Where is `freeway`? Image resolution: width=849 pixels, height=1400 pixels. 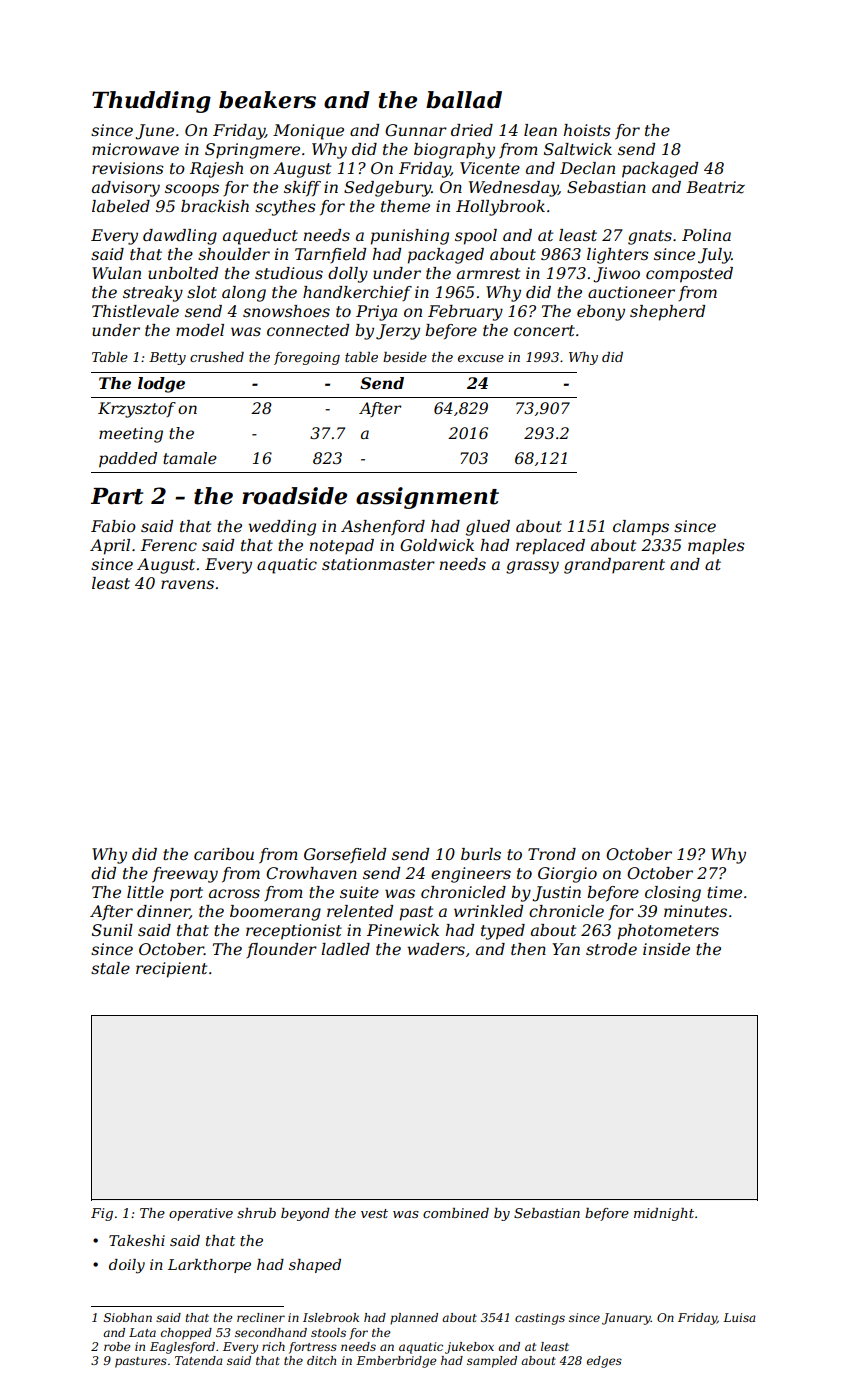 freeway is located at coordinates (185, 875).
